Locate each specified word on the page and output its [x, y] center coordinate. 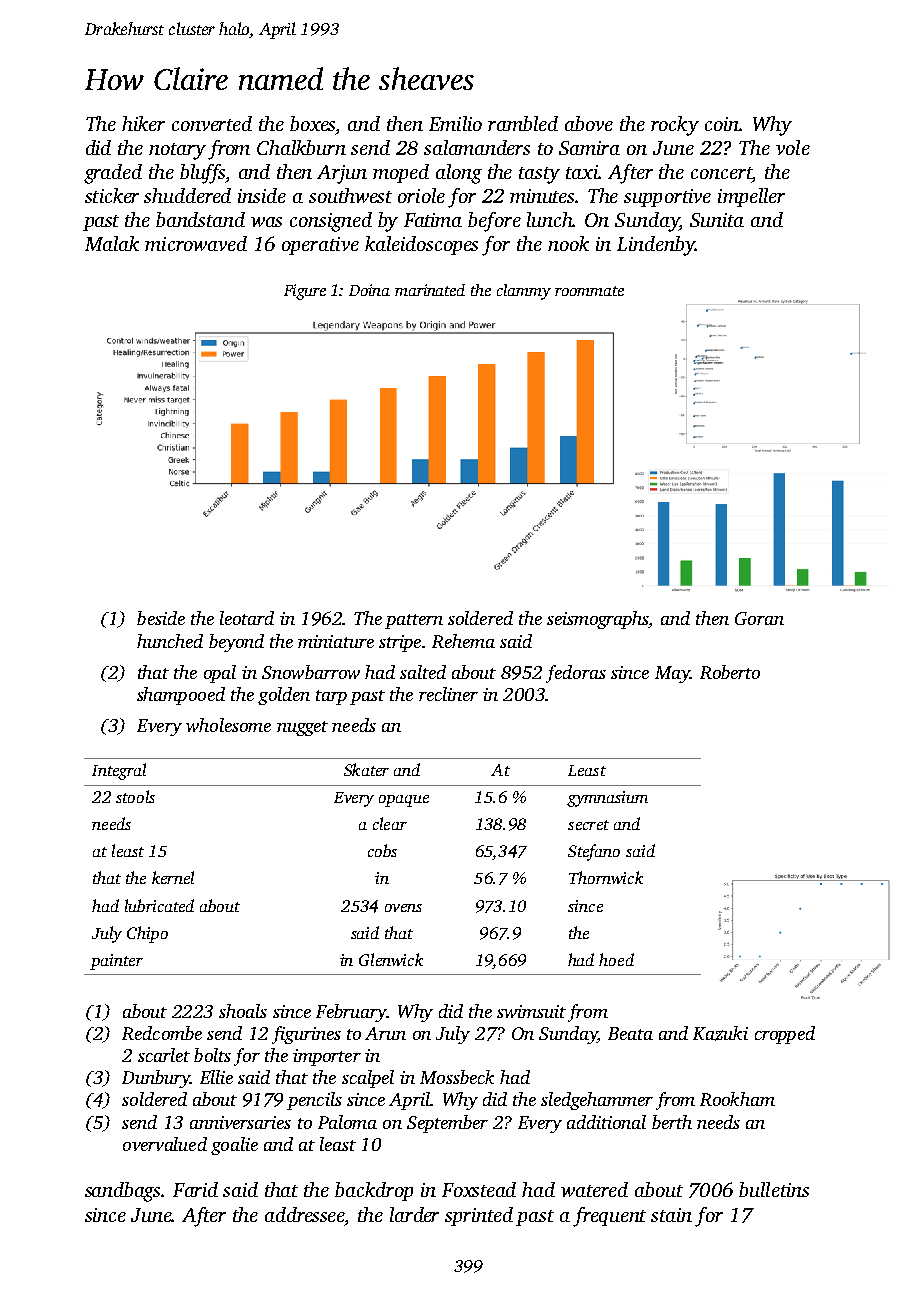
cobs [382, 850]
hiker [143, 123]
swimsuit [531, 1011]
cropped [785, 1035]
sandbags [123, 1192]
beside [161, 618]
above [589, 123]
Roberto [730, 672]
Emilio [455, 123]
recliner [448, 694]
